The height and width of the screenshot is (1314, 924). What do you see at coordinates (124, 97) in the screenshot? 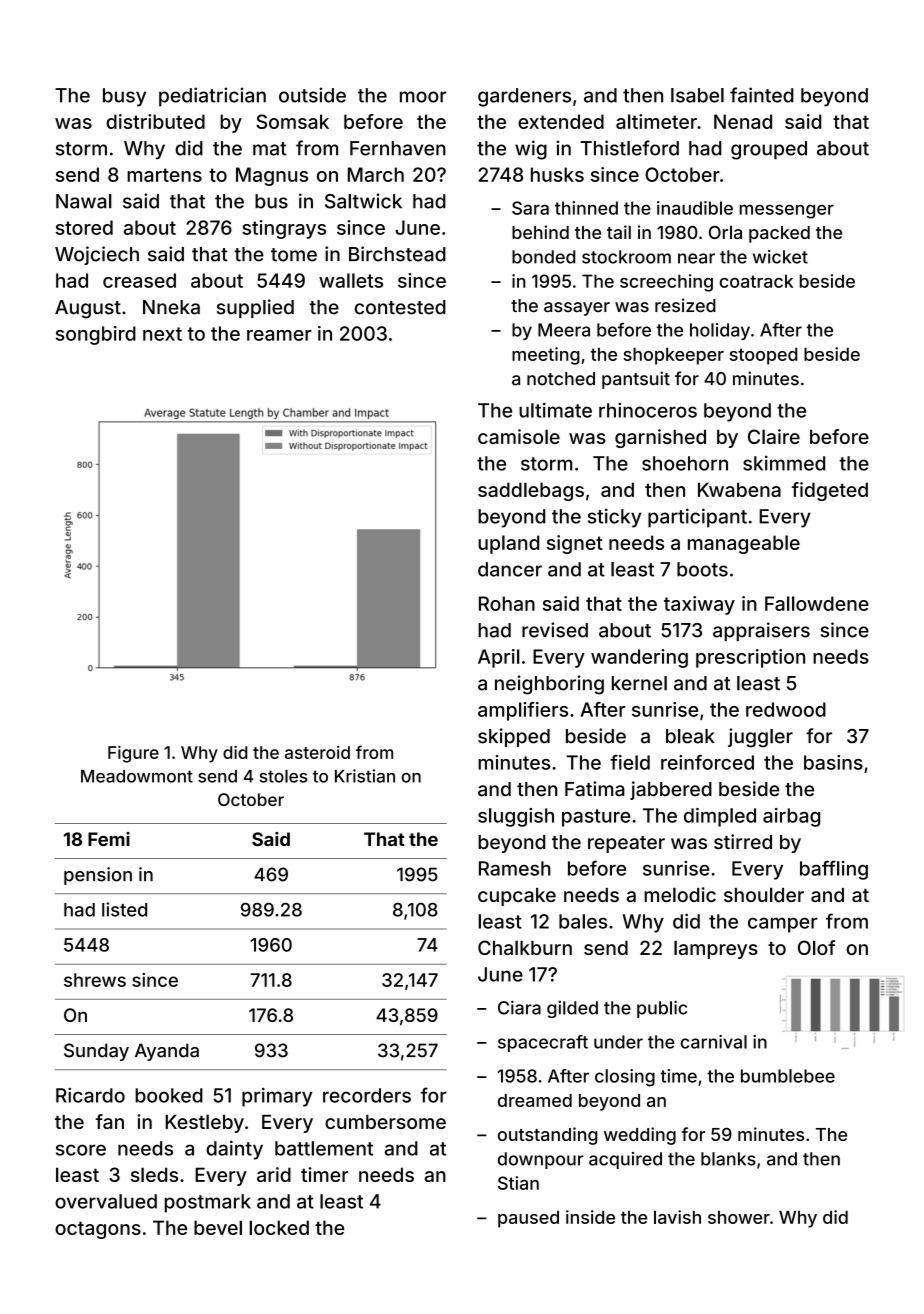
I see `busy` at bounding box center [124, 97].
